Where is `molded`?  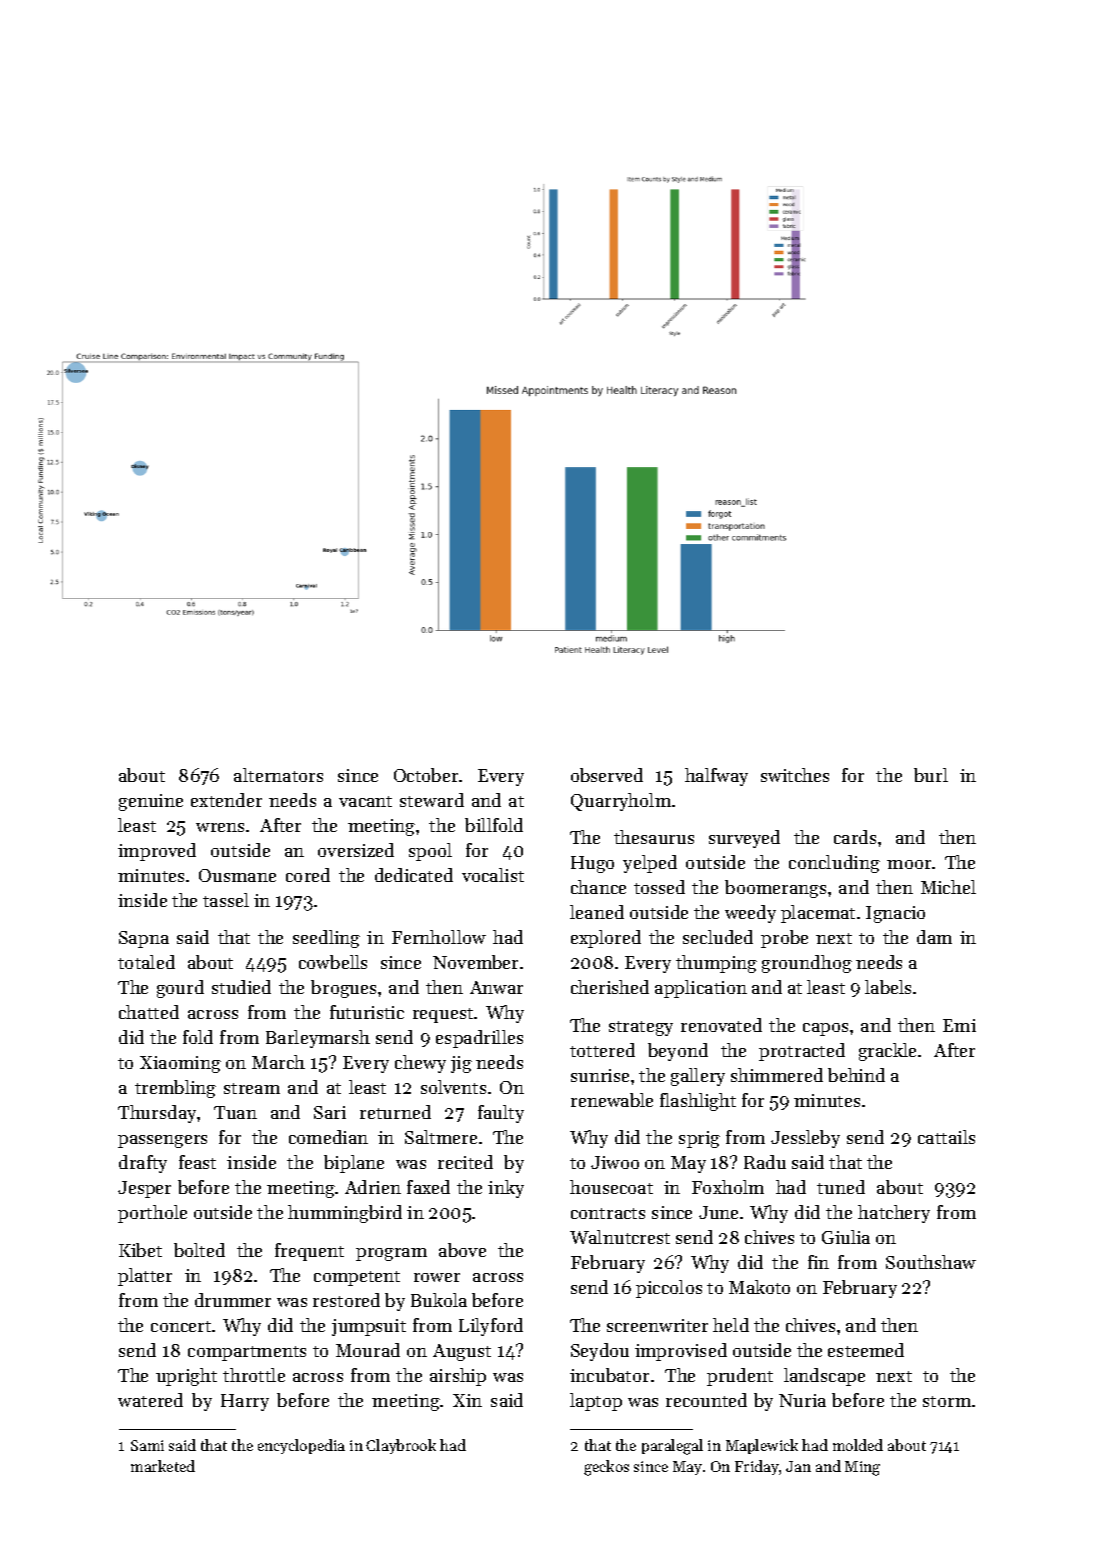 molded is located at coordinates (858, 1445).
